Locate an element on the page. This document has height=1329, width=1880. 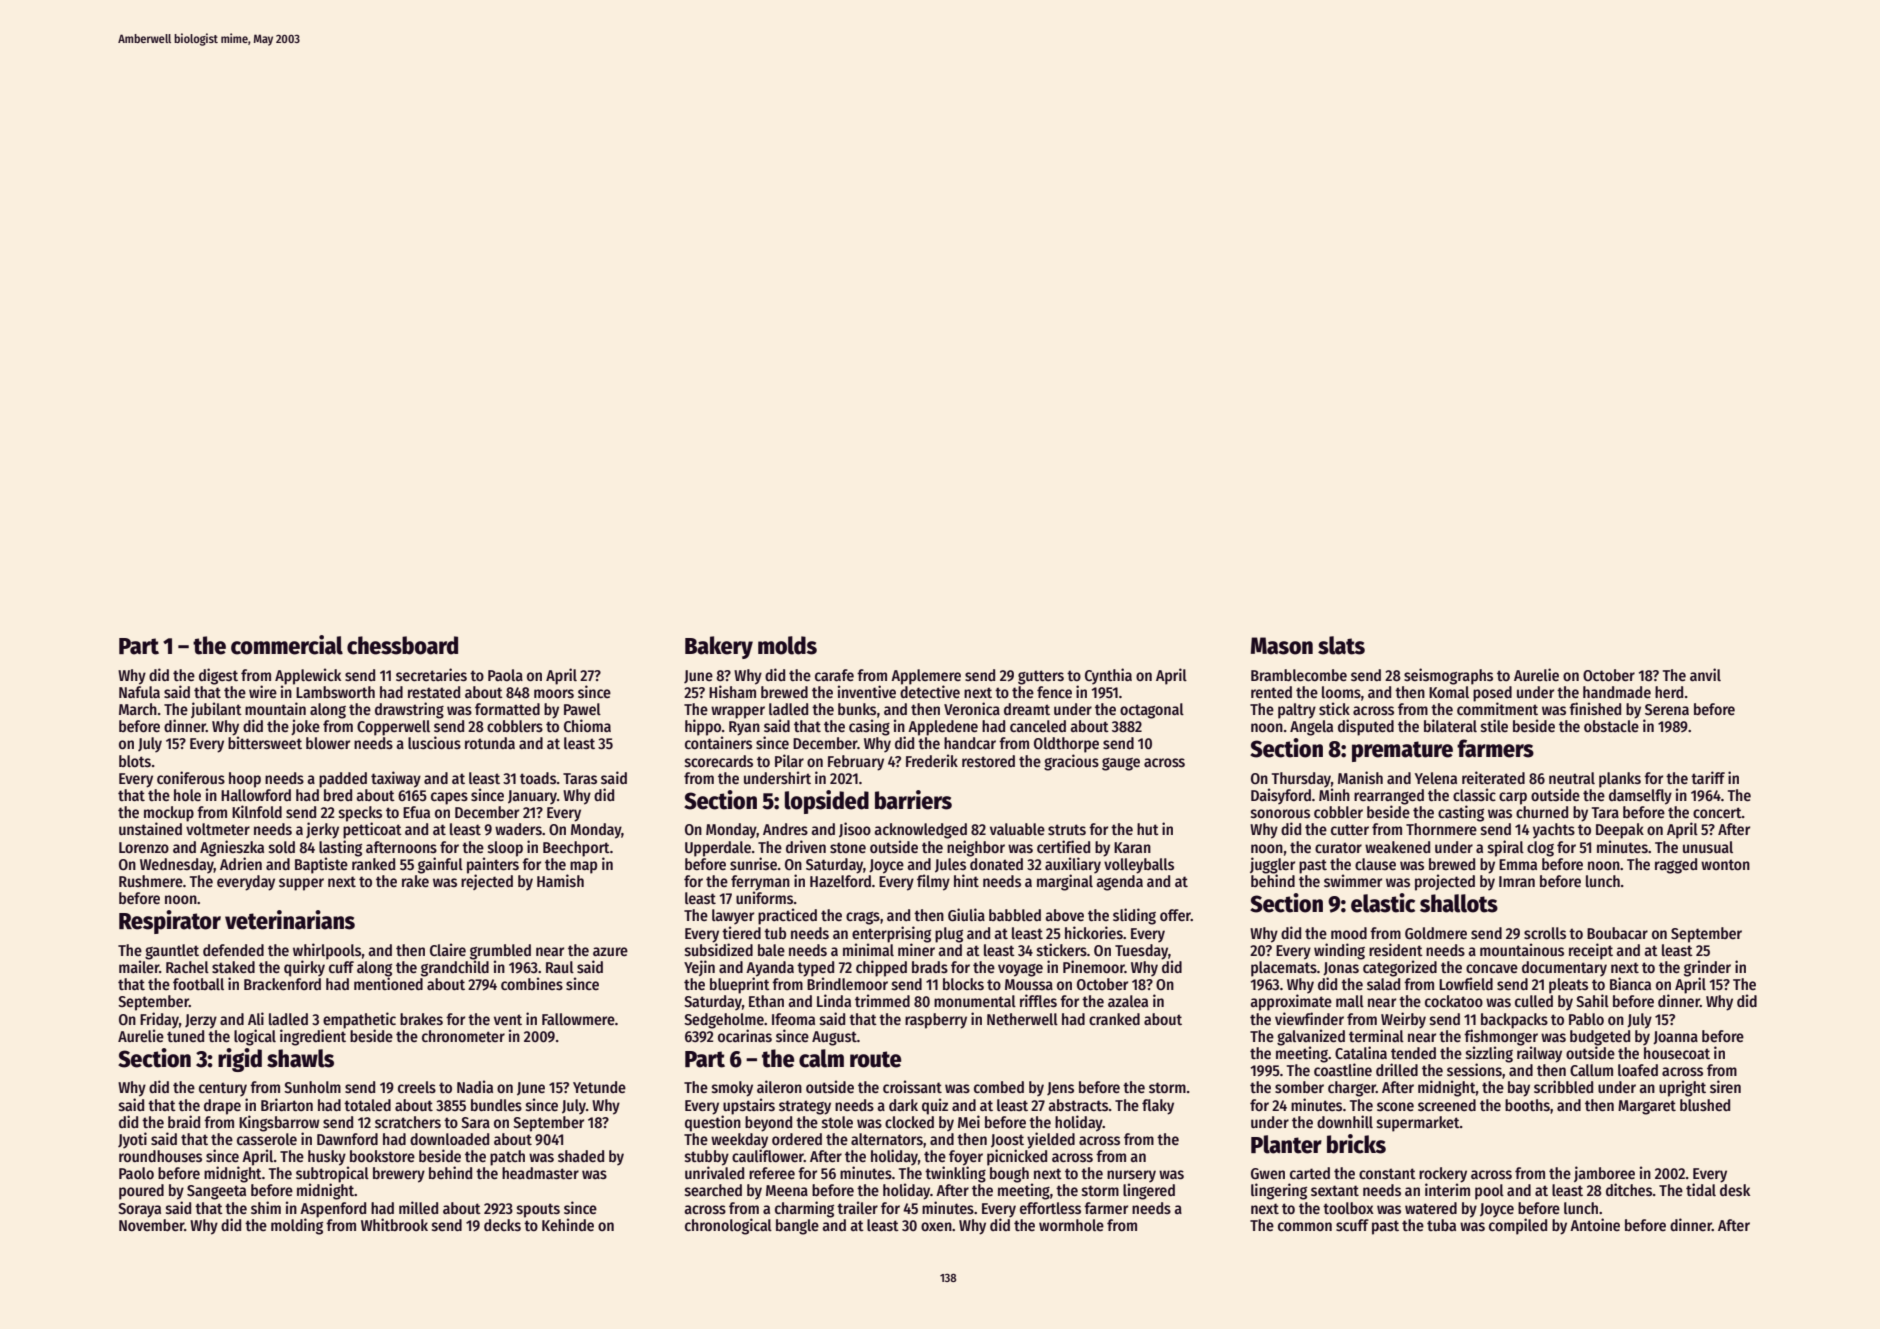
clog is located at coordinates (1540, 849).
